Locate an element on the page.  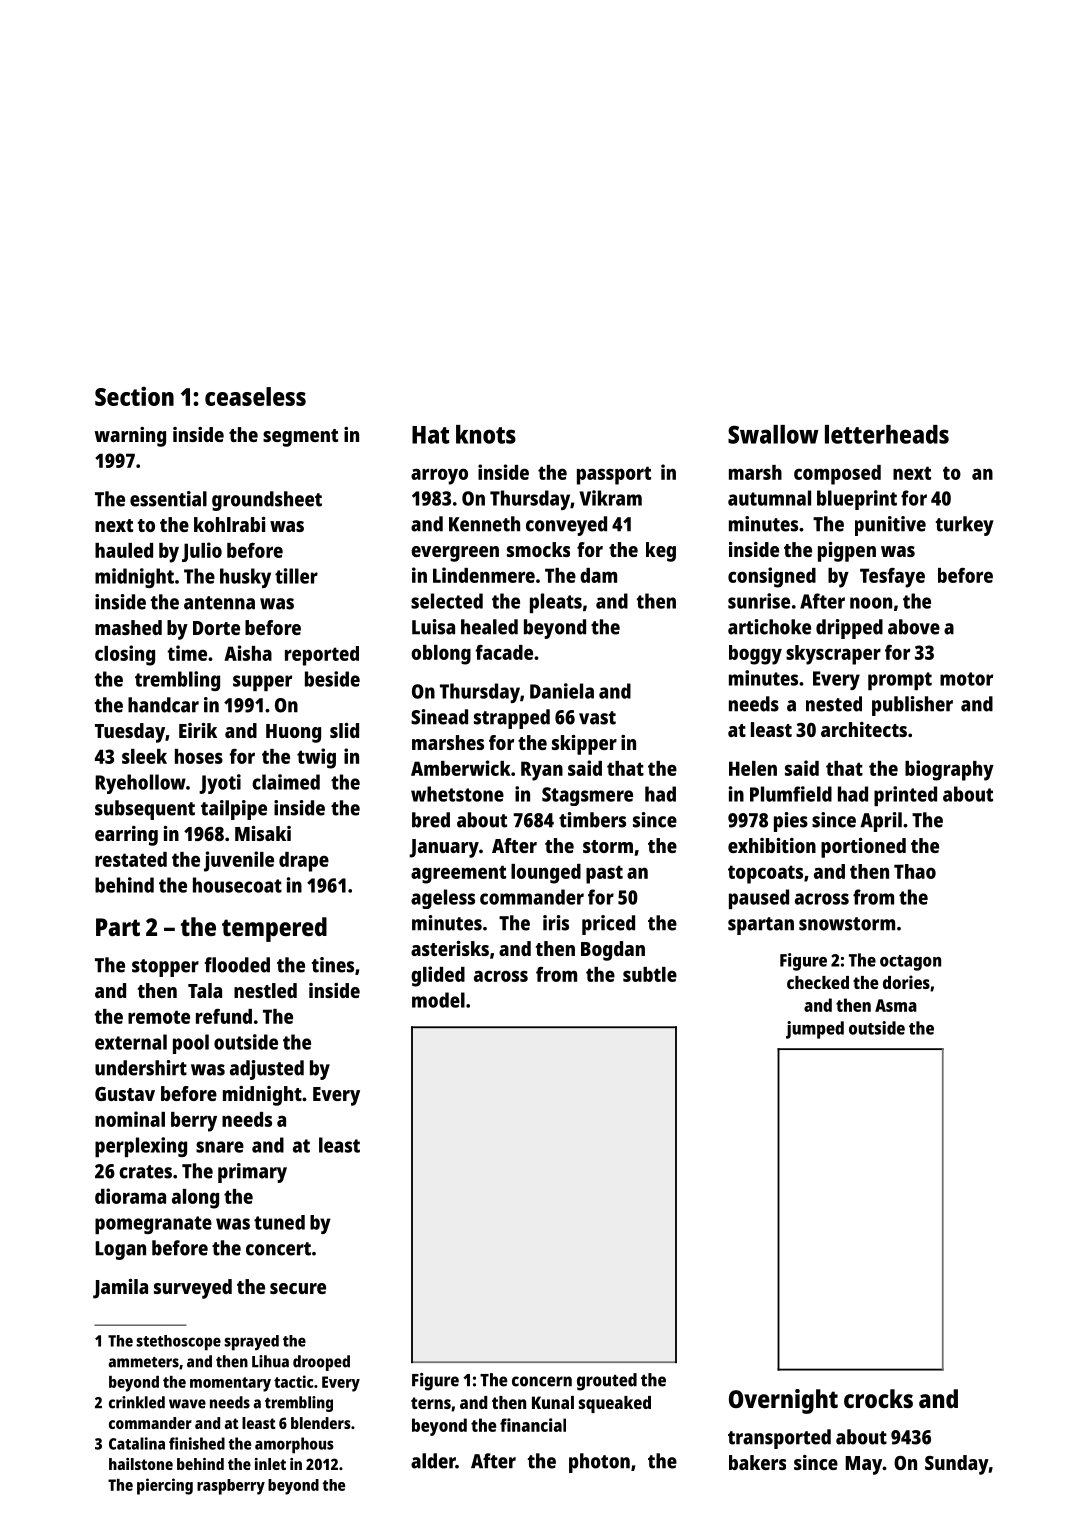
above is located at coordinates (914, 627).
